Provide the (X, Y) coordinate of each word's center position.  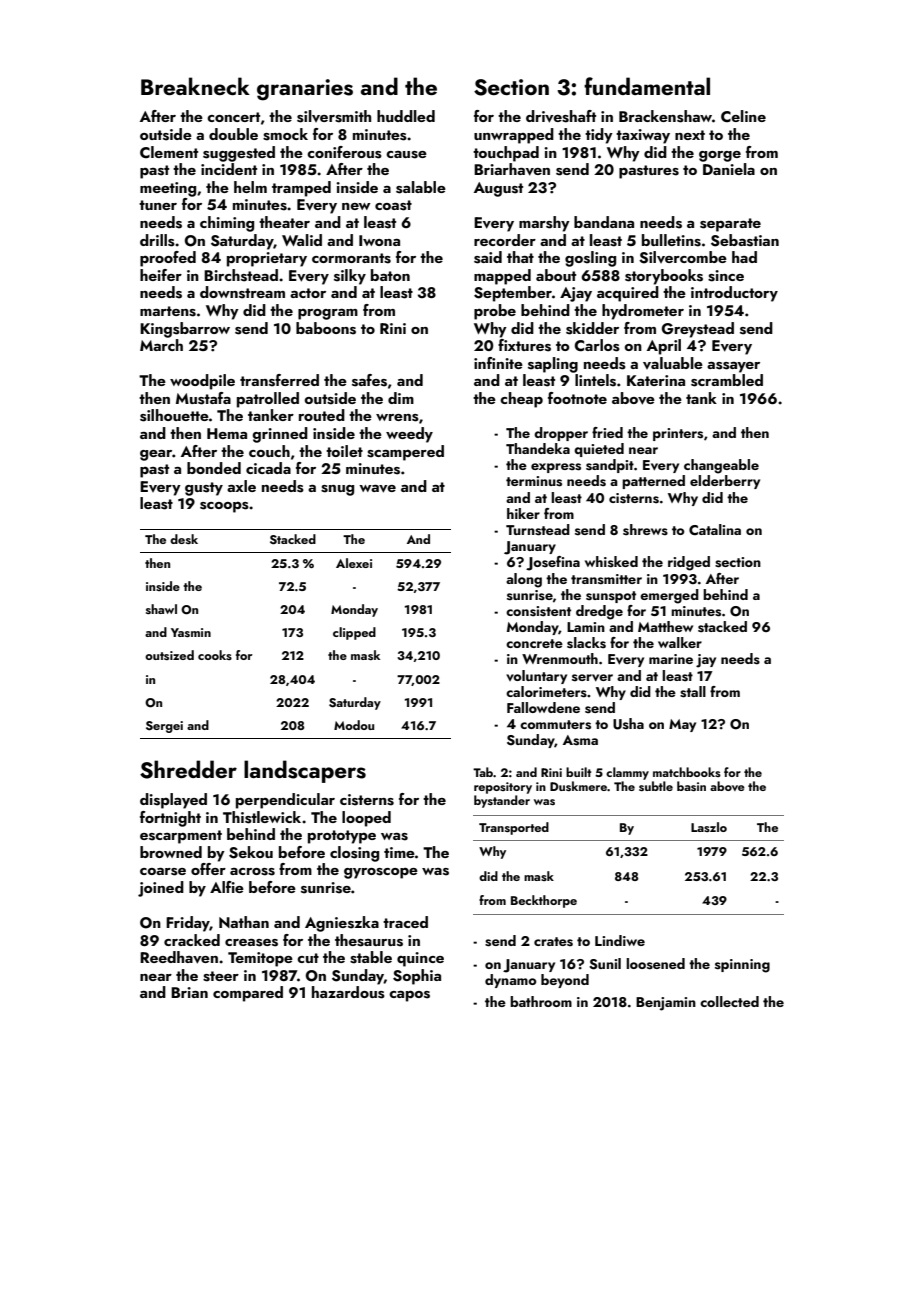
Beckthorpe (544, 901)
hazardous (348, 992)
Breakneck (195, 86)
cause (406, 155)
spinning (742, 966)
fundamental (647, 86)
